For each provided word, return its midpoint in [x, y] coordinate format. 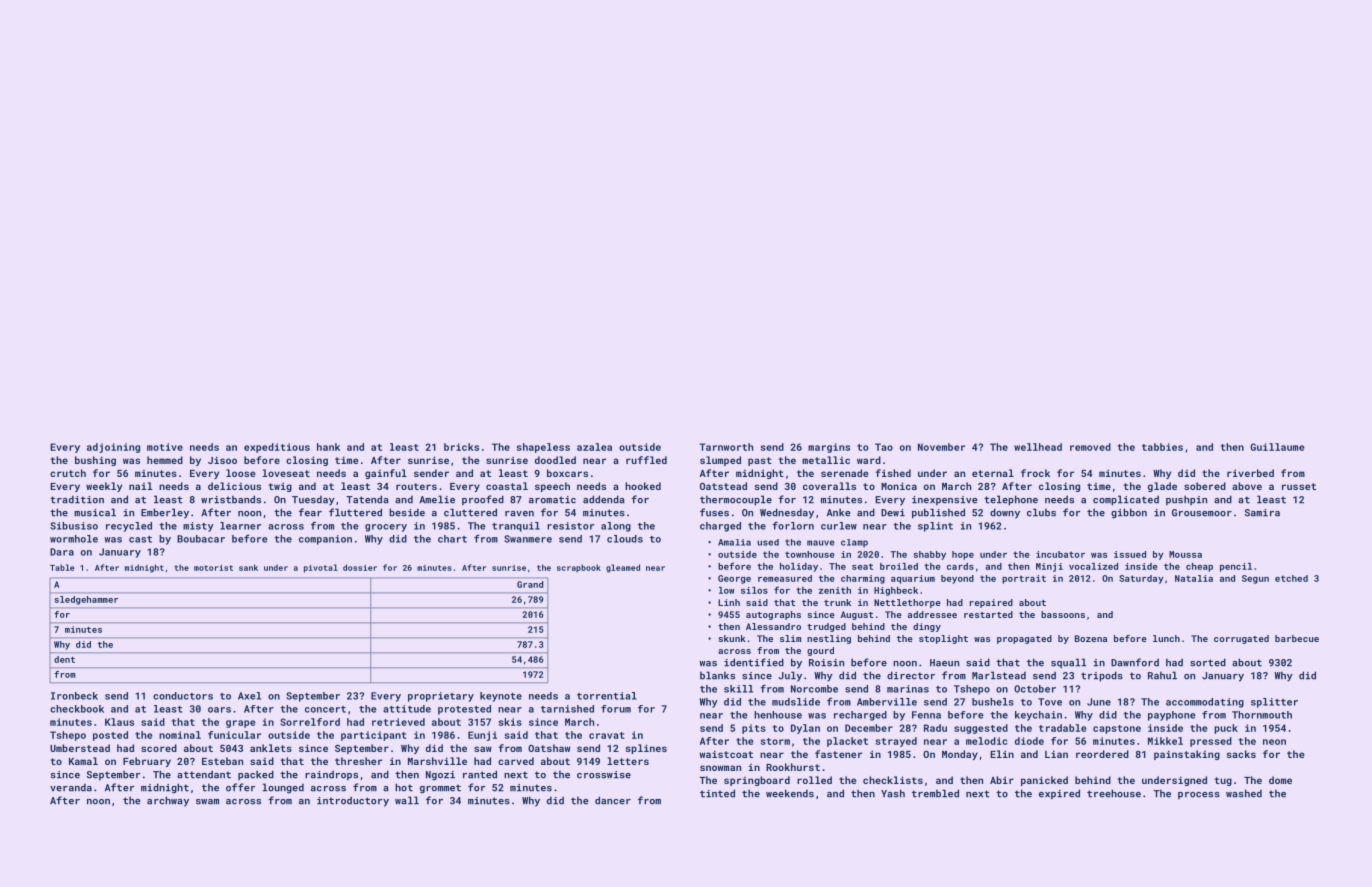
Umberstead [80, 748]
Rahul [1162, 675]
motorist [213, 568]
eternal [993, 473]
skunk [732, 638]
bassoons [1063, 614]
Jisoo [222, 460]
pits [754, 729]
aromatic [552, 500]
